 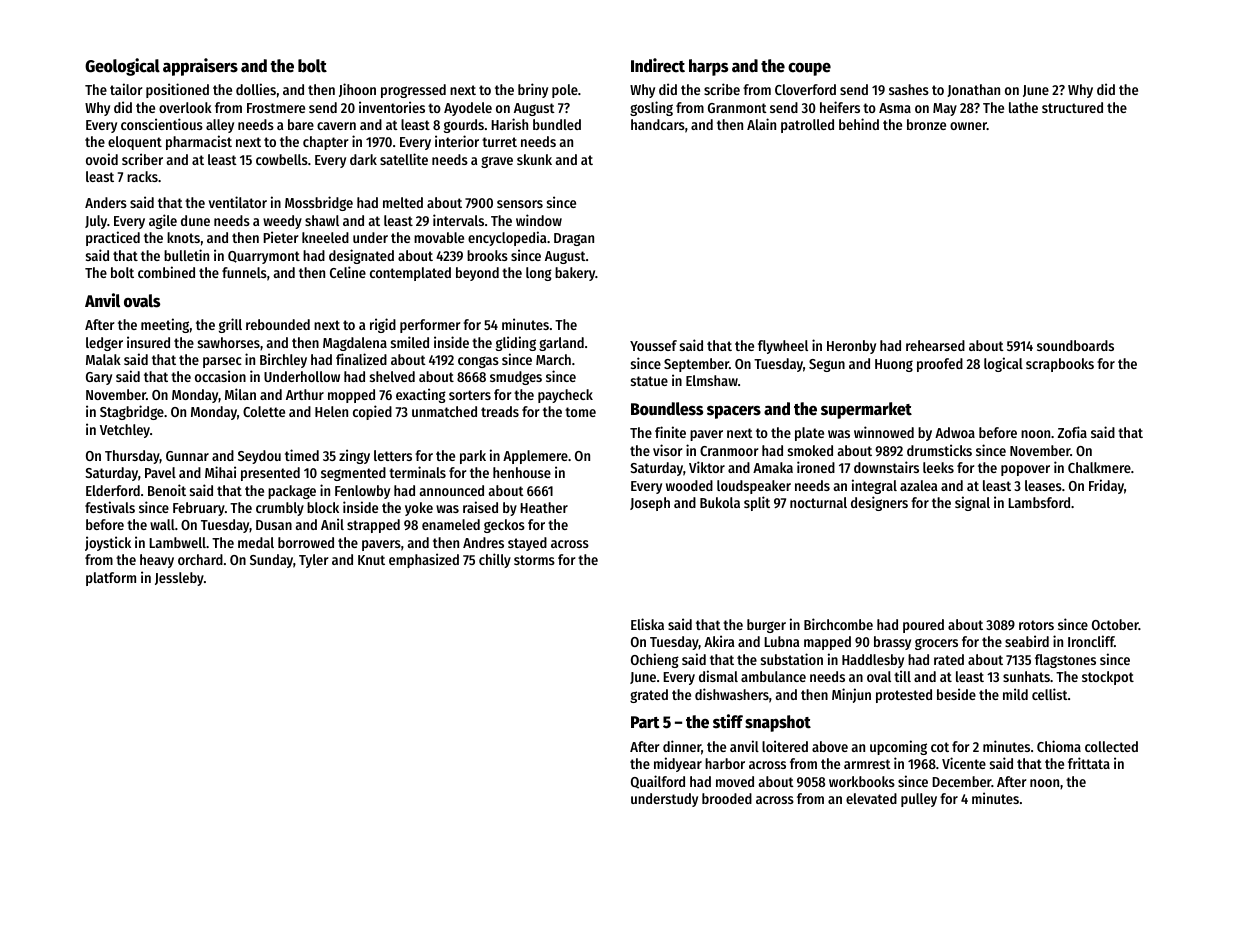 I want to click on February, so click(x=199, y=509).
